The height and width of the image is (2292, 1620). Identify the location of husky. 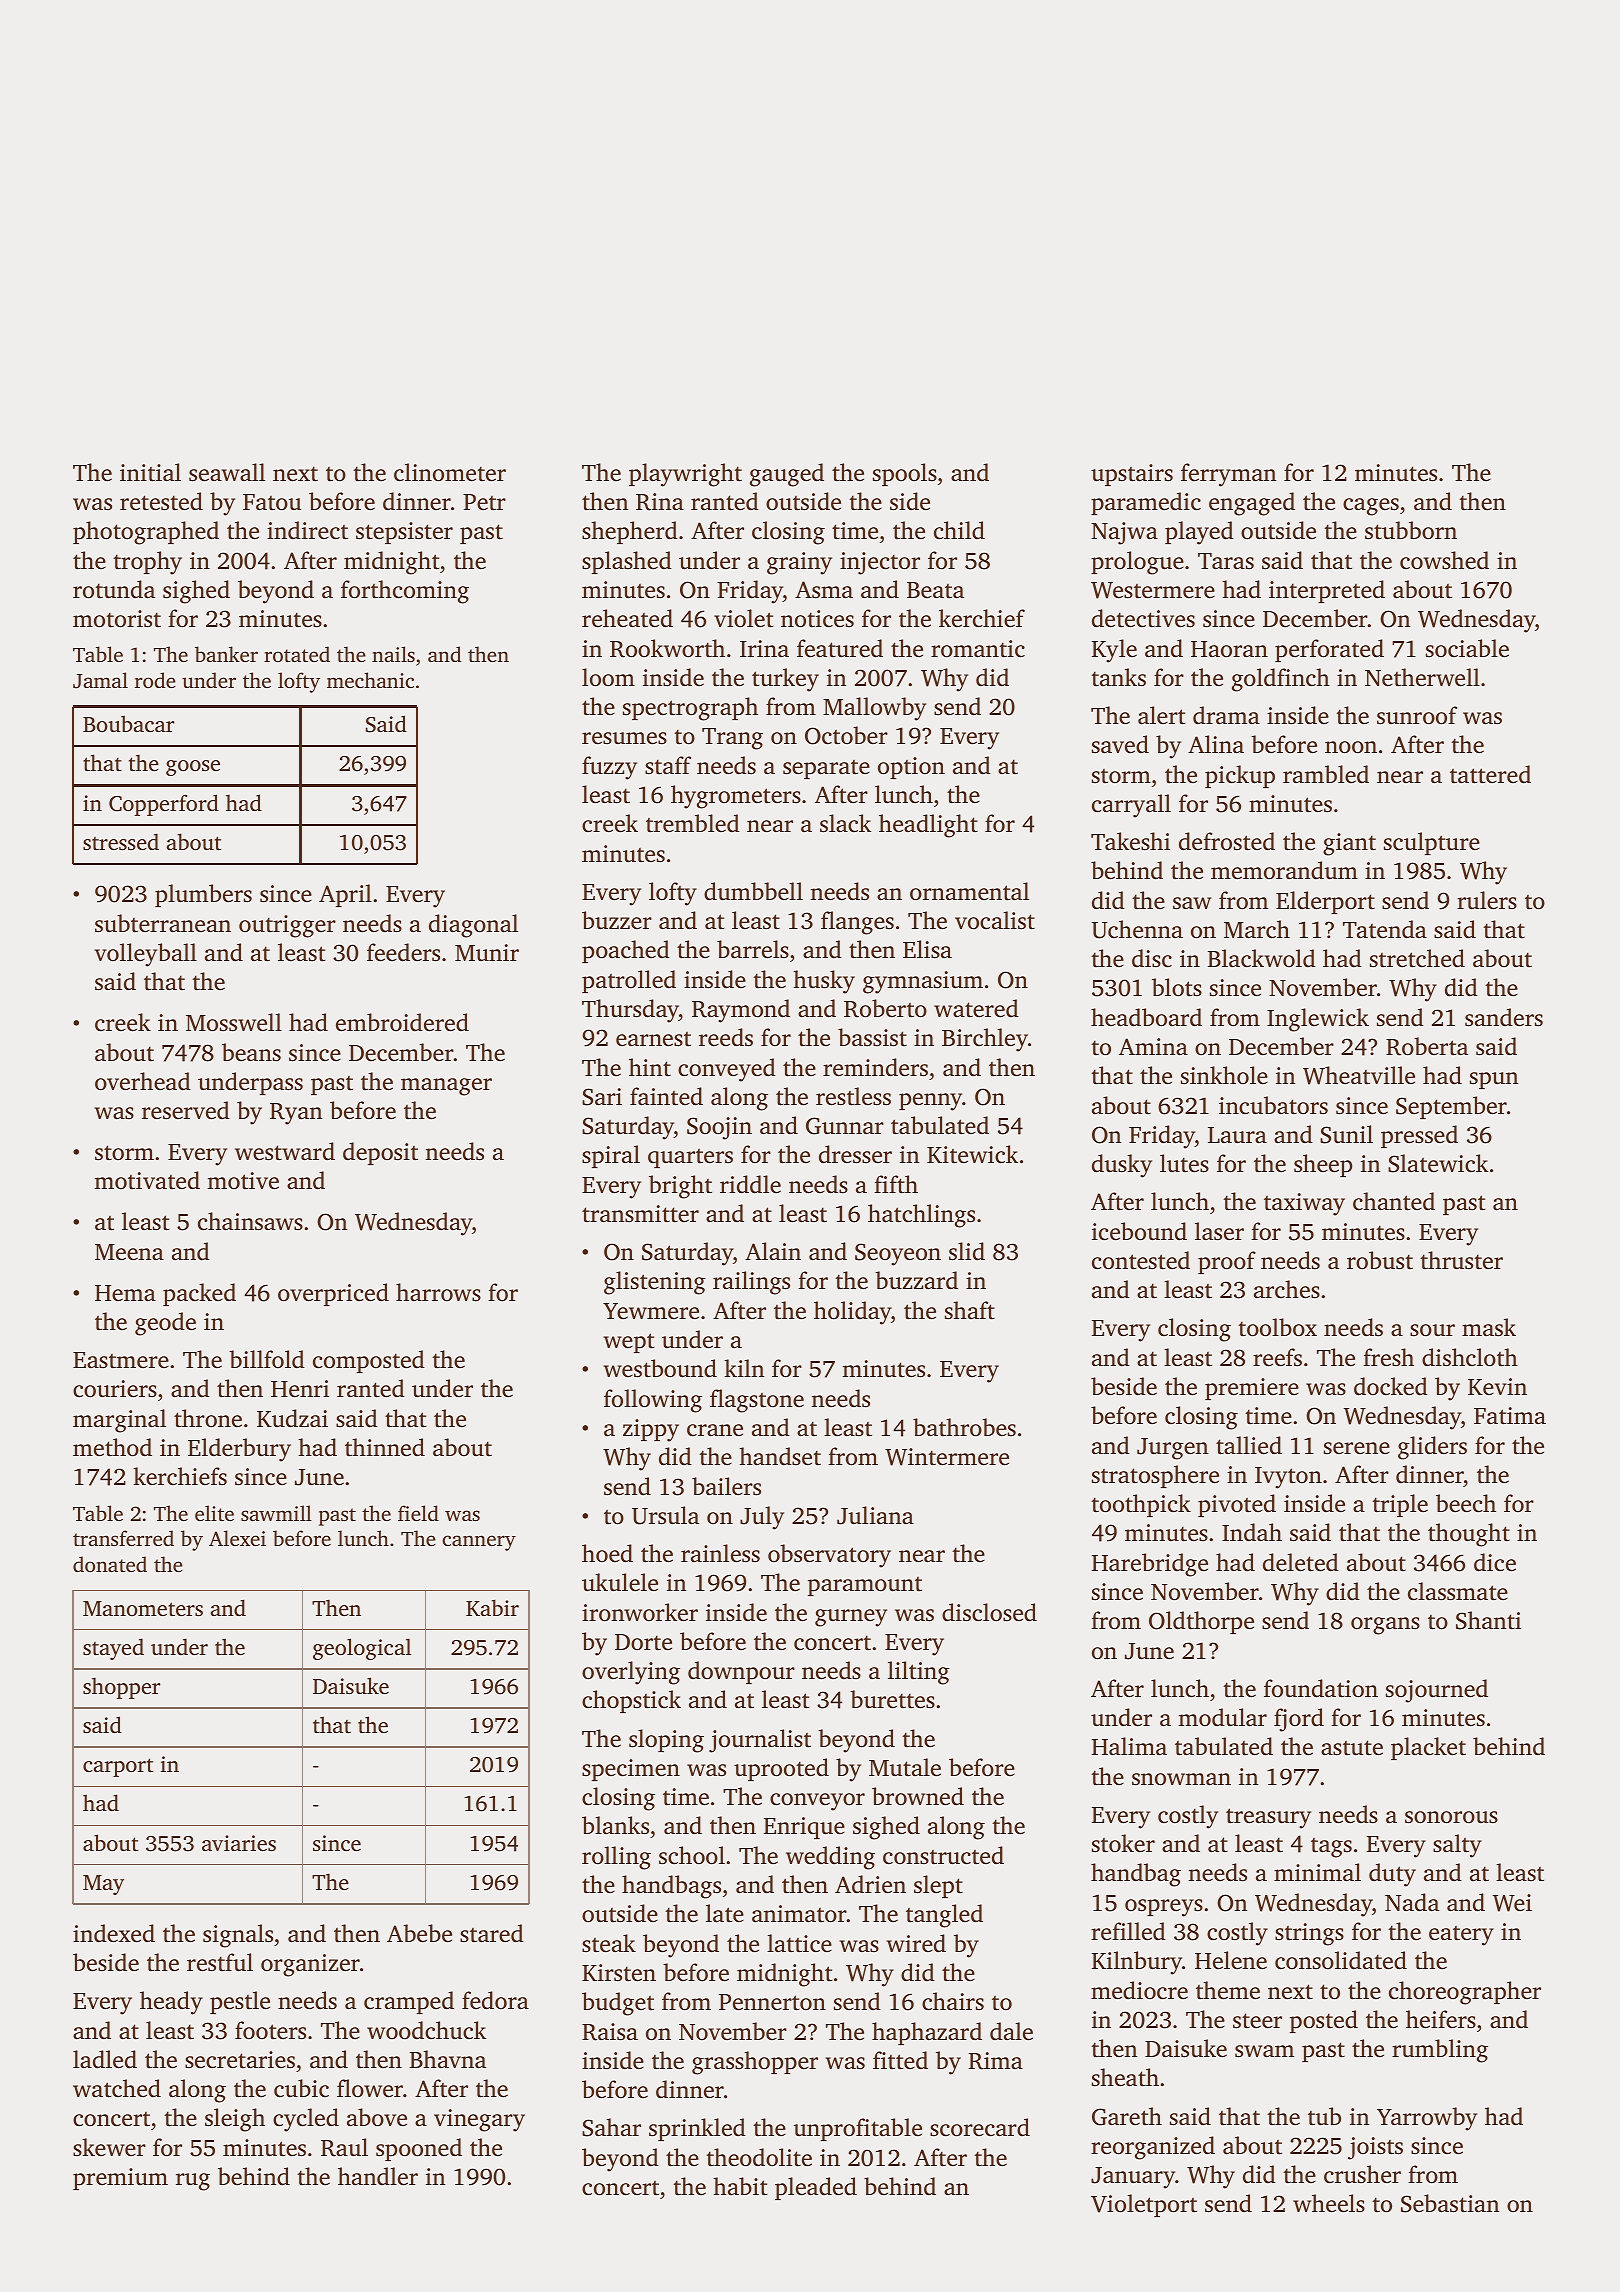
(824, 982).
